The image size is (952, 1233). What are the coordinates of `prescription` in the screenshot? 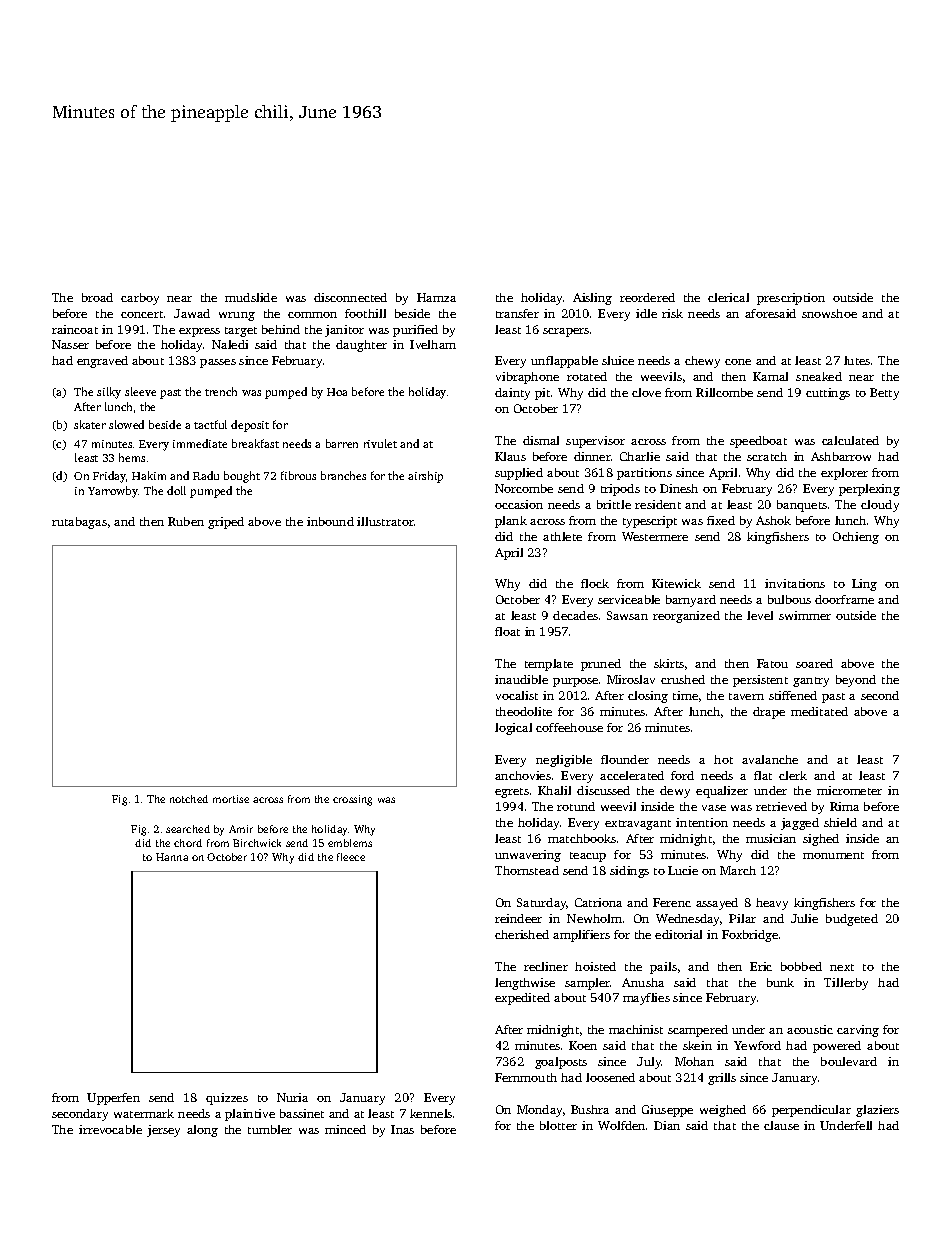 It's located at (791, 299).
